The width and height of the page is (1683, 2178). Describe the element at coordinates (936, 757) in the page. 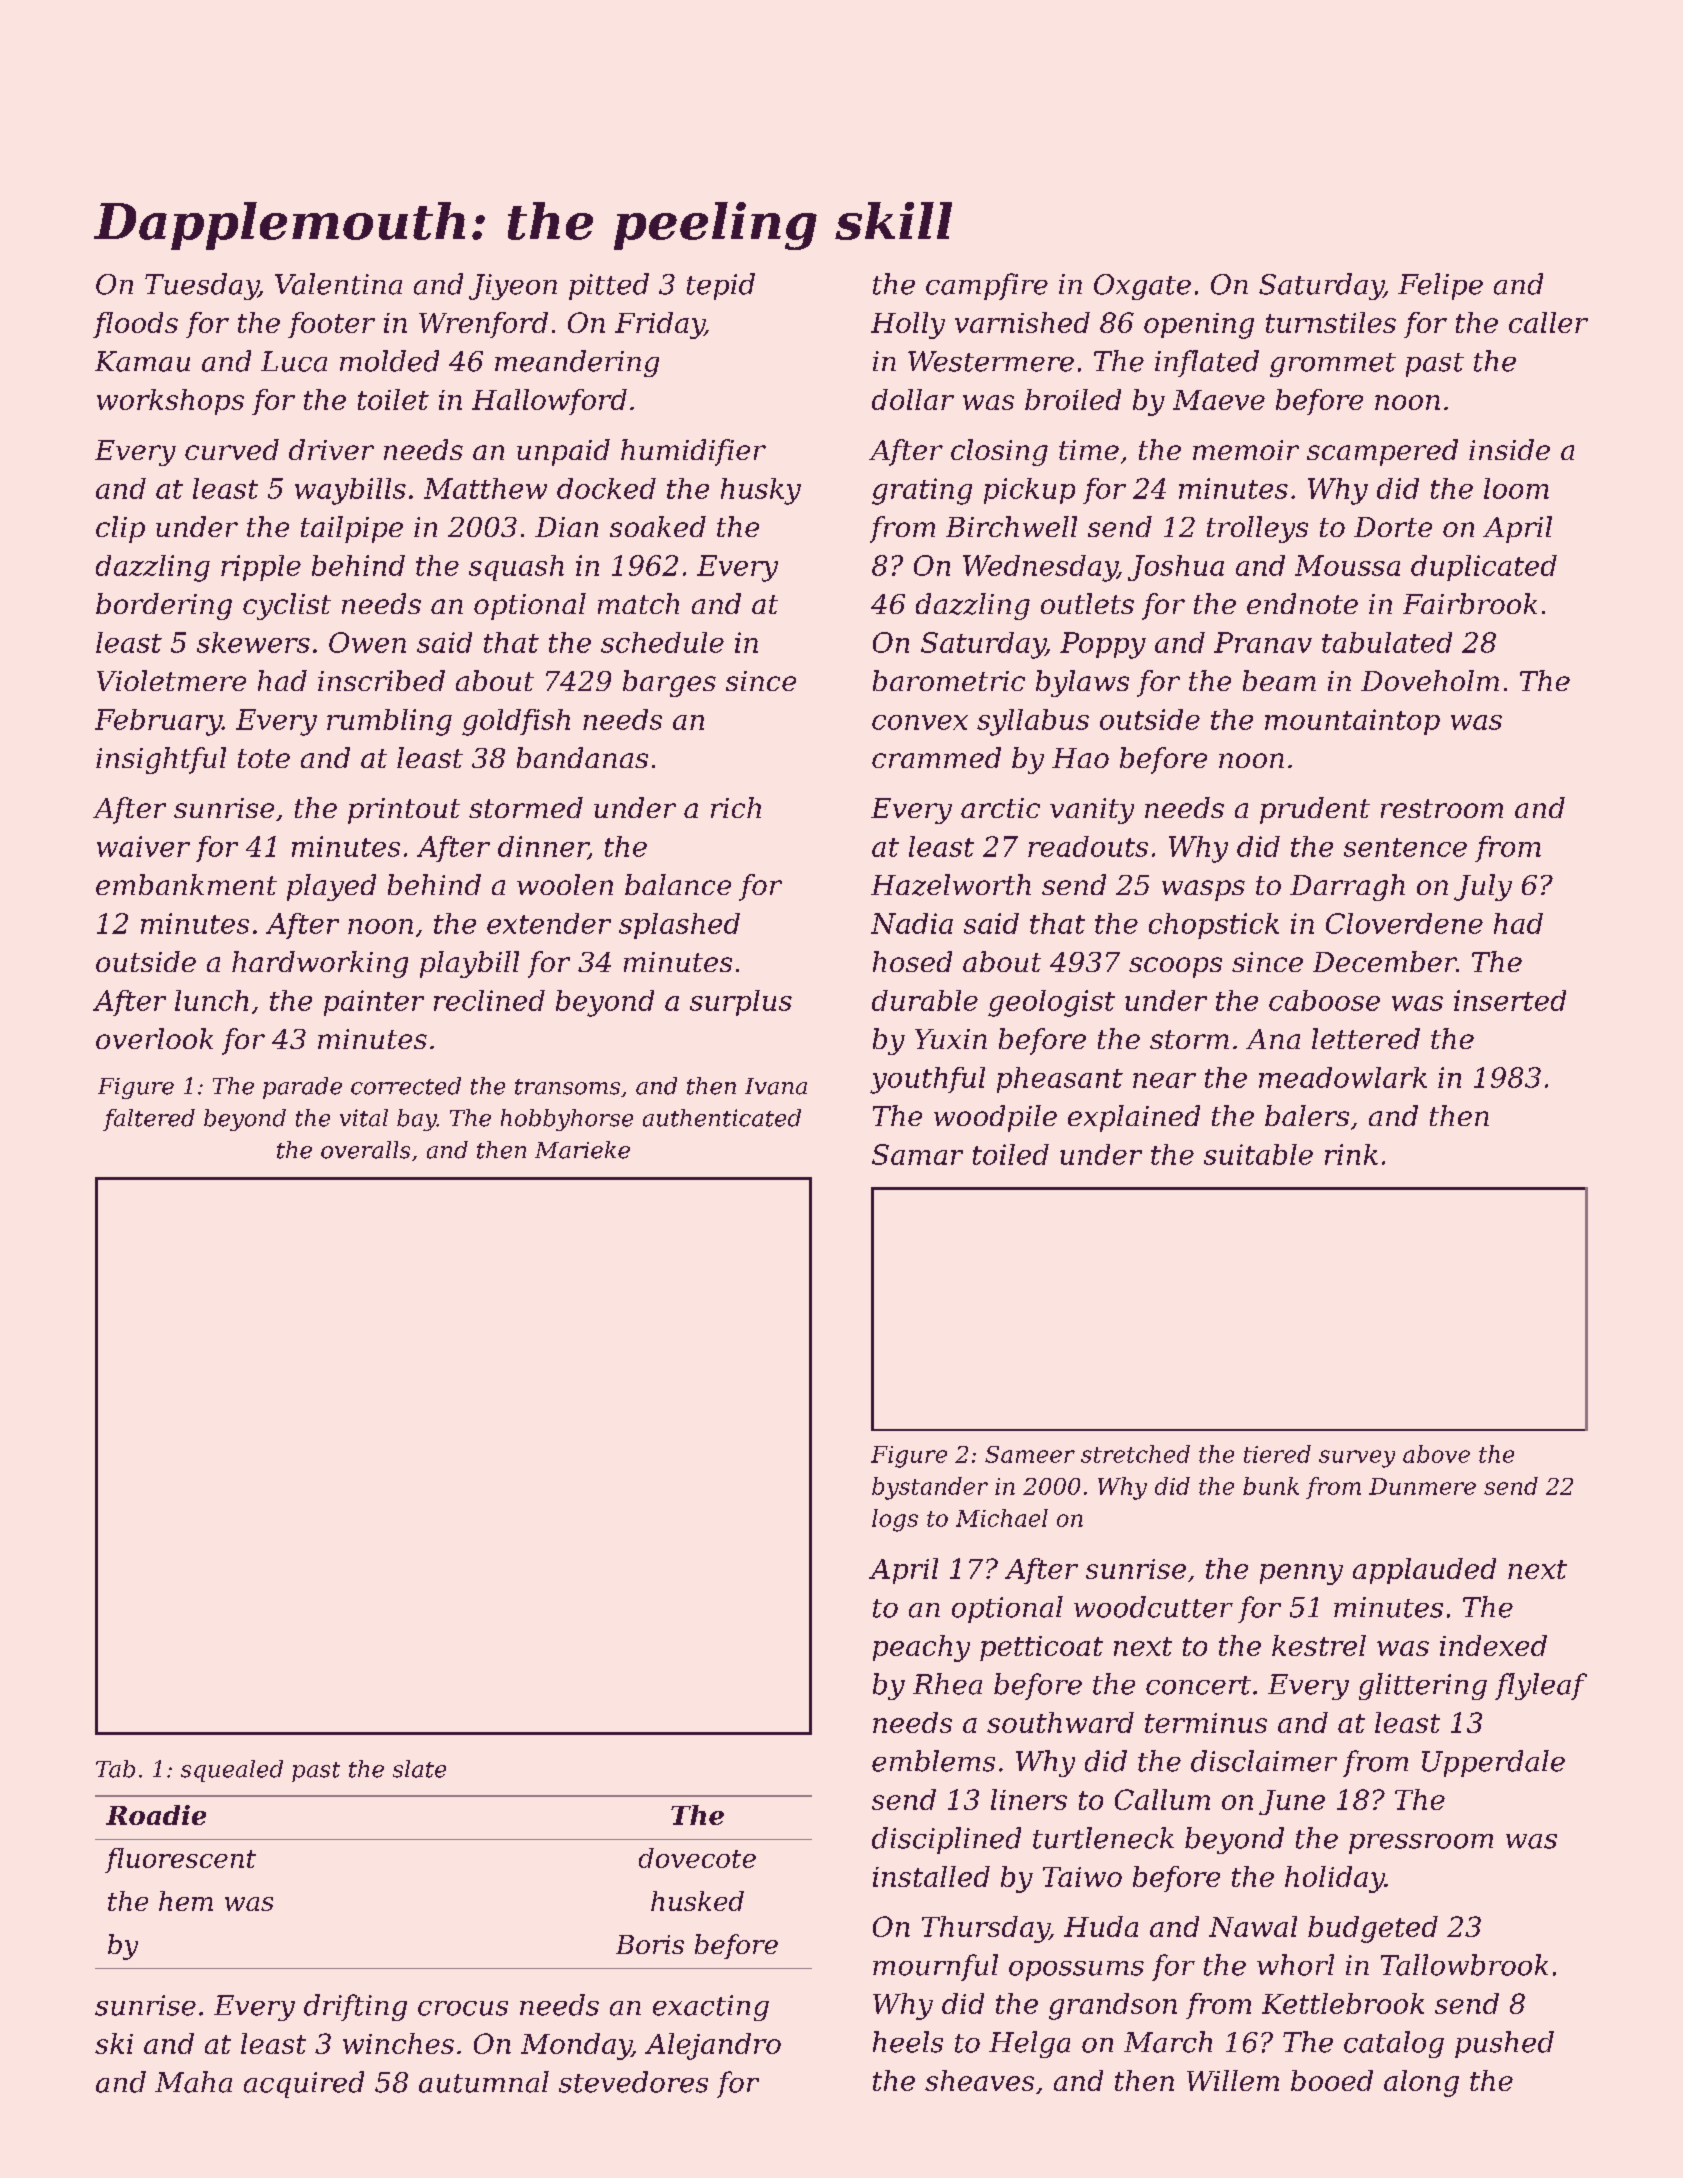

I see `crammed` at that location.
